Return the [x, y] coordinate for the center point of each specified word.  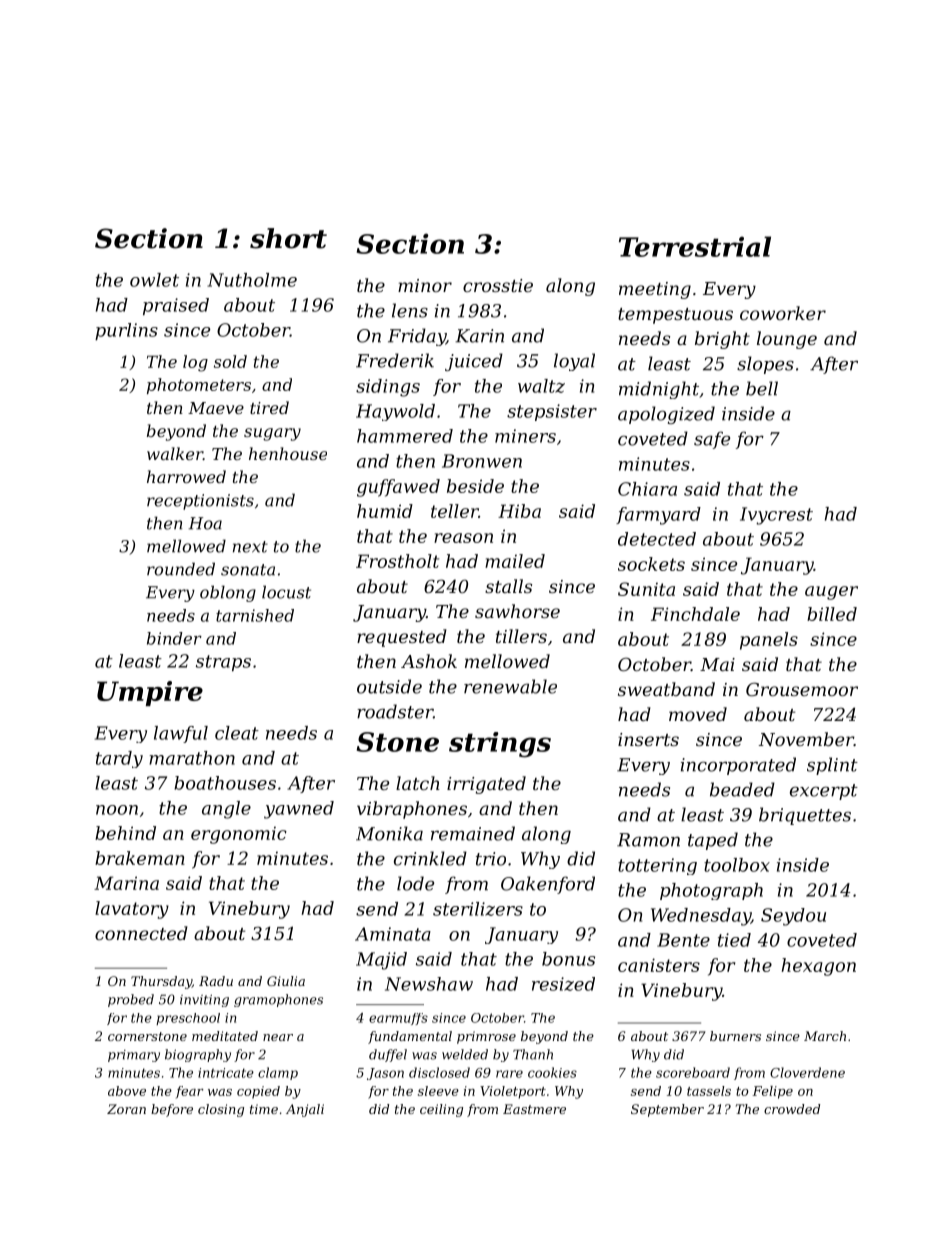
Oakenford [548, 885]
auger [831, 593]
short [288, 238]
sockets [651, 564]
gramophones [278, 1000]
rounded [181, 569]
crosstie [498, 285]
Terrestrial [695, 246]
